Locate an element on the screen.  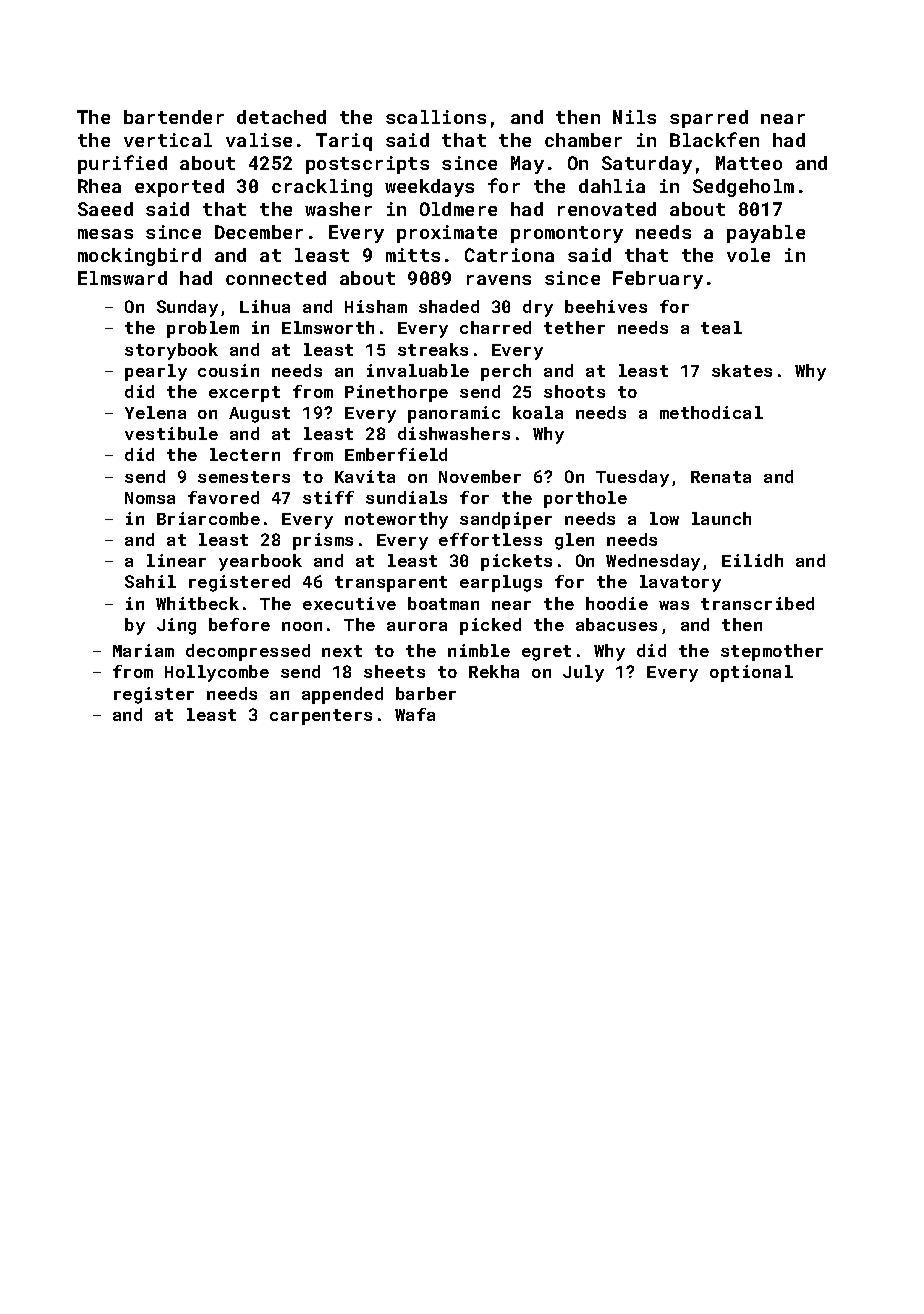
detached is located at coordinates (281, 117).
